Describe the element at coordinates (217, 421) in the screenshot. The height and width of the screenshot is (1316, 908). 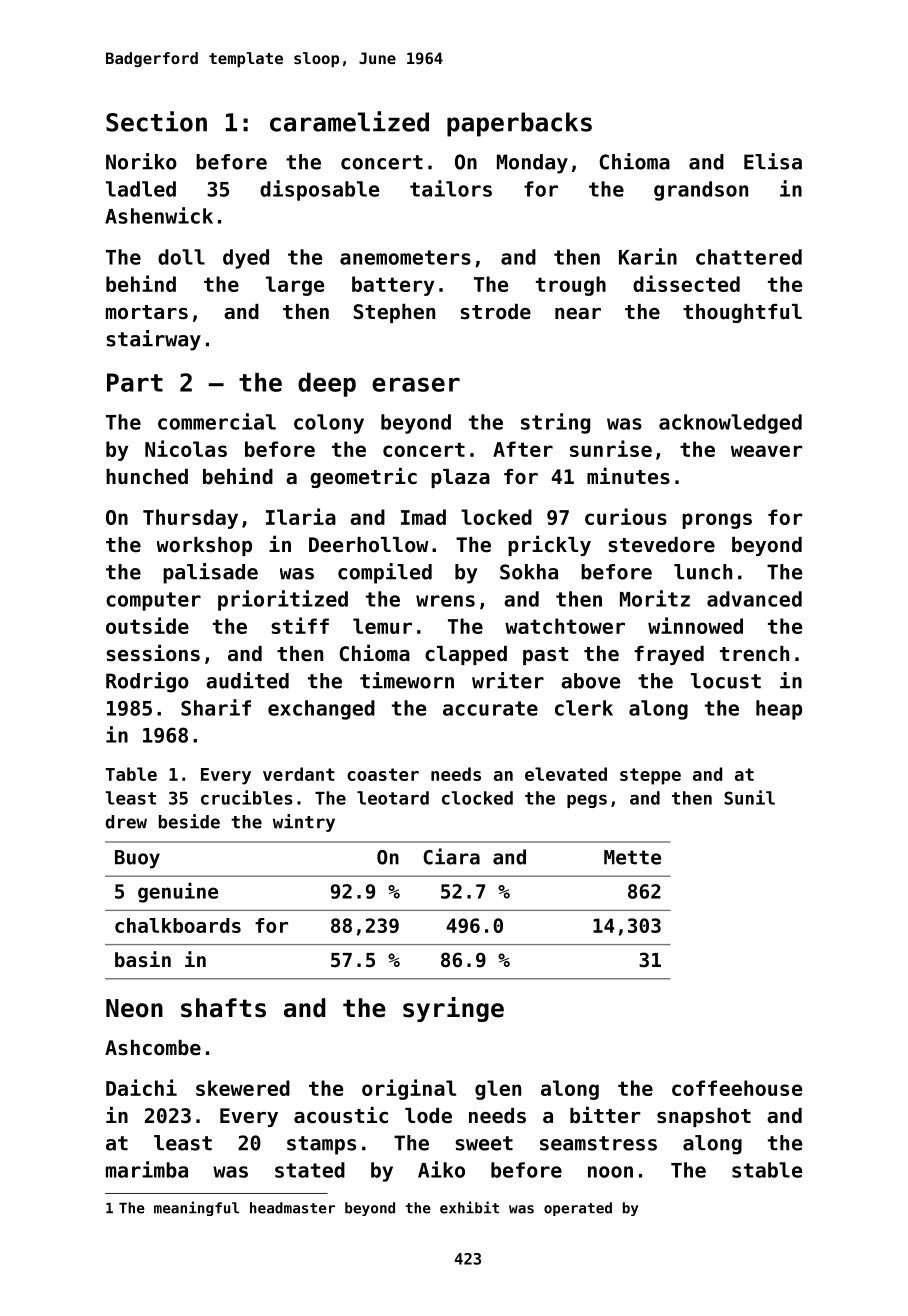
I see `commercial` at that location.
